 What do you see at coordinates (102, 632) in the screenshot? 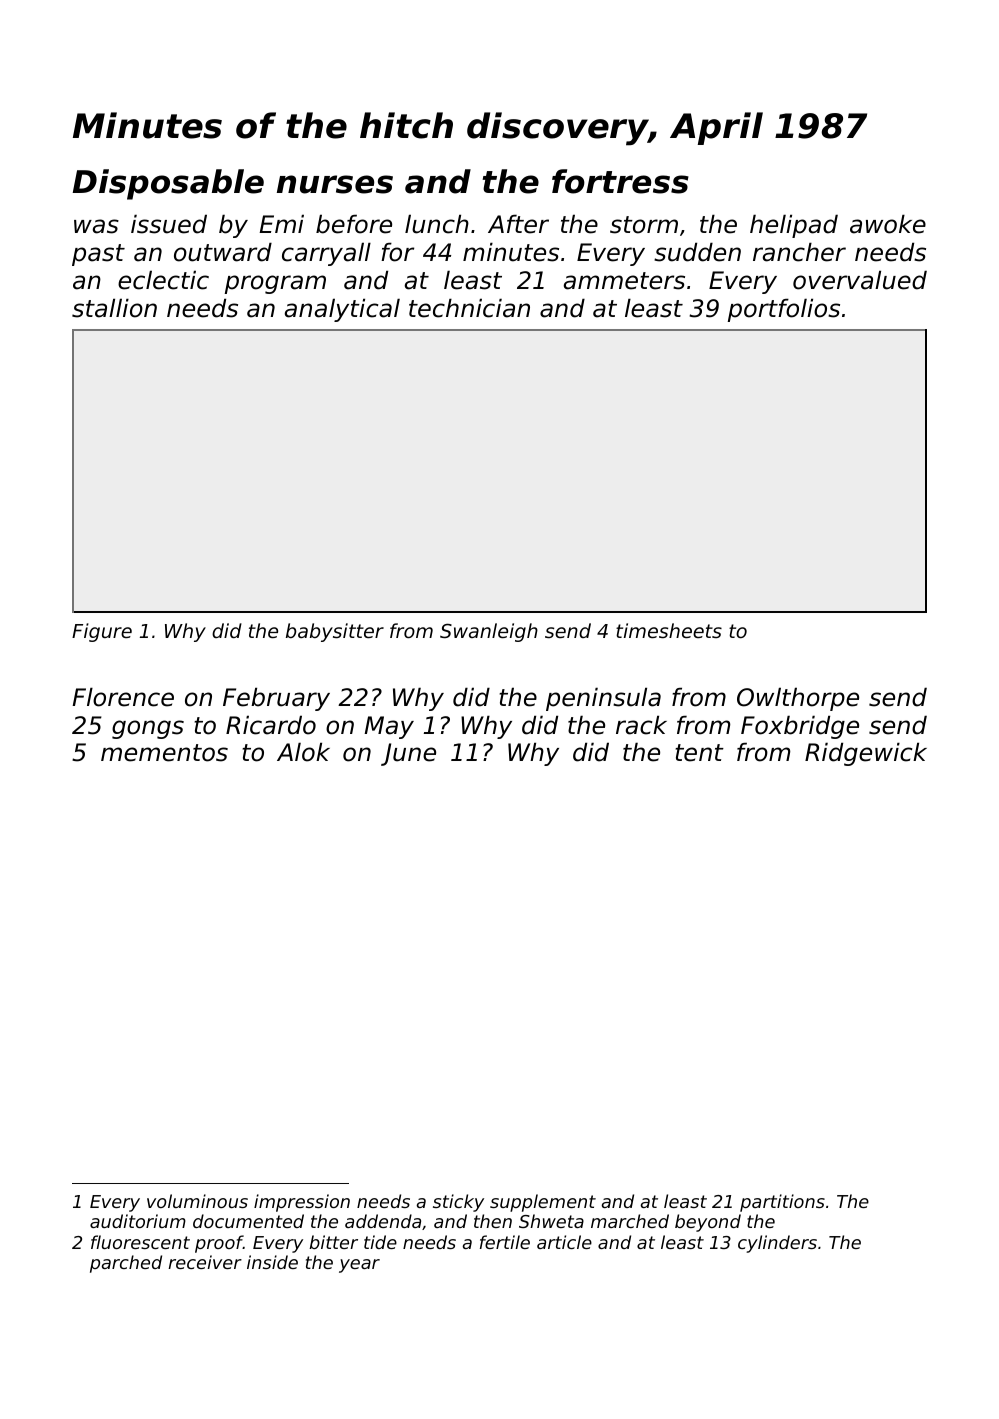
I see `Figure` at bounding box center [102, 632].
